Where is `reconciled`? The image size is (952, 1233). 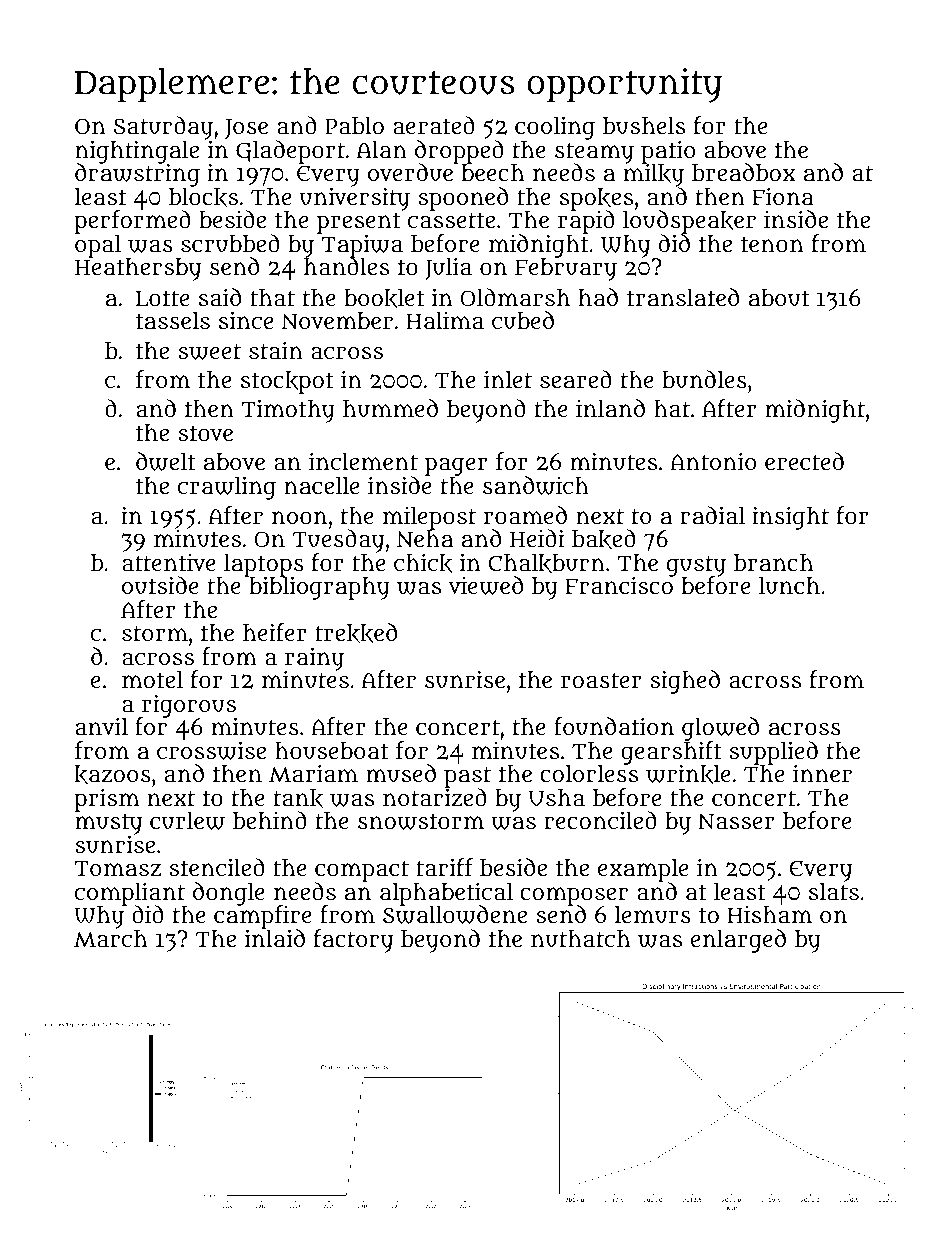
reconciled is located at coordinates (600, 820).
